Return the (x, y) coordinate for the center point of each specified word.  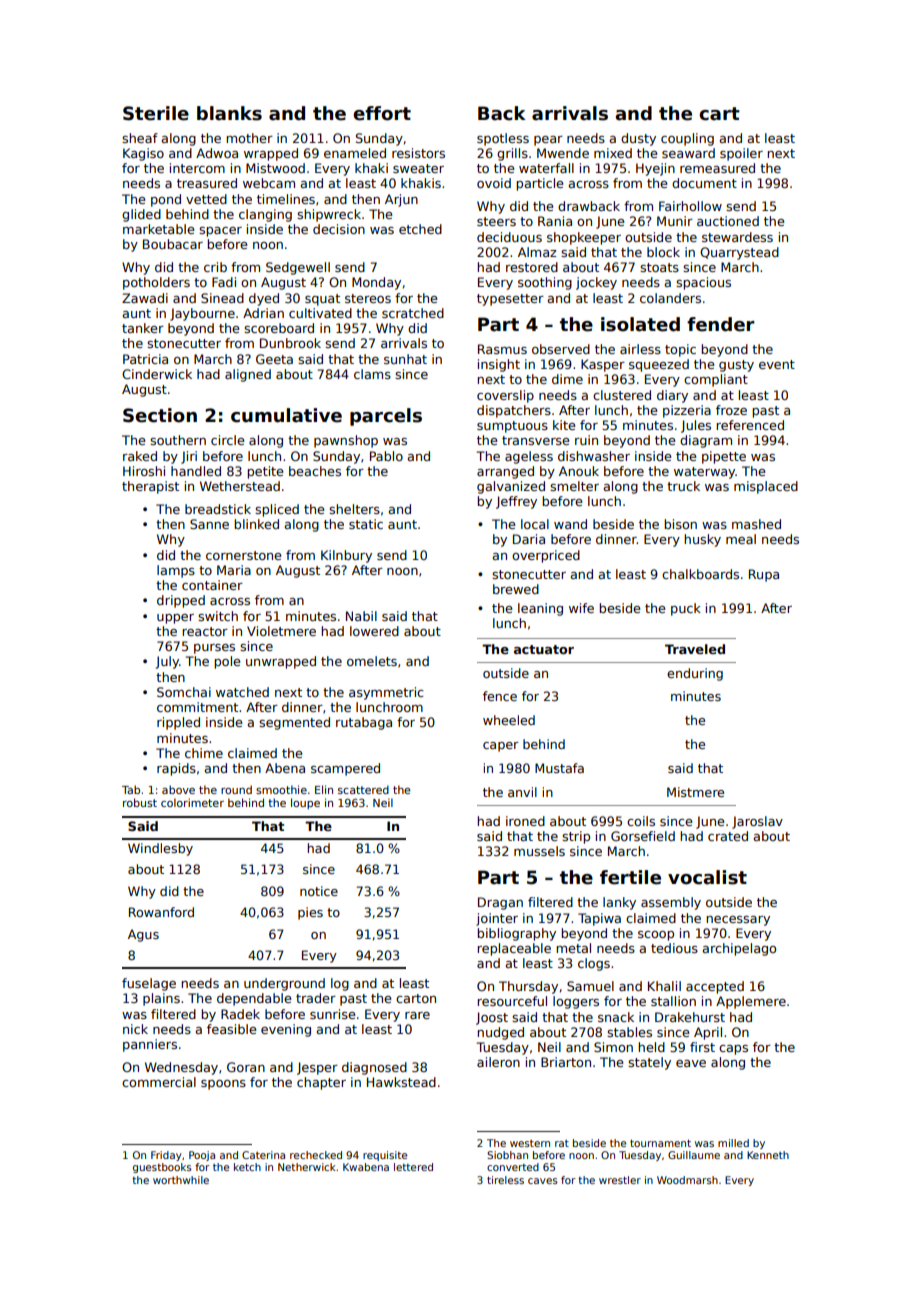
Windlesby (160, 849)
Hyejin (655, 169)
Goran (246, 1067)
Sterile (156, 113)
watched (242, 692)
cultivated (320, 313)
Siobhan (507, 1155)
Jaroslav (757, 822)
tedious (674, 948)
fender (721, 324)
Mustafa (559, 768)
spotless (503, 139)
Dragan (500, 903)
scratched (413, 313)
